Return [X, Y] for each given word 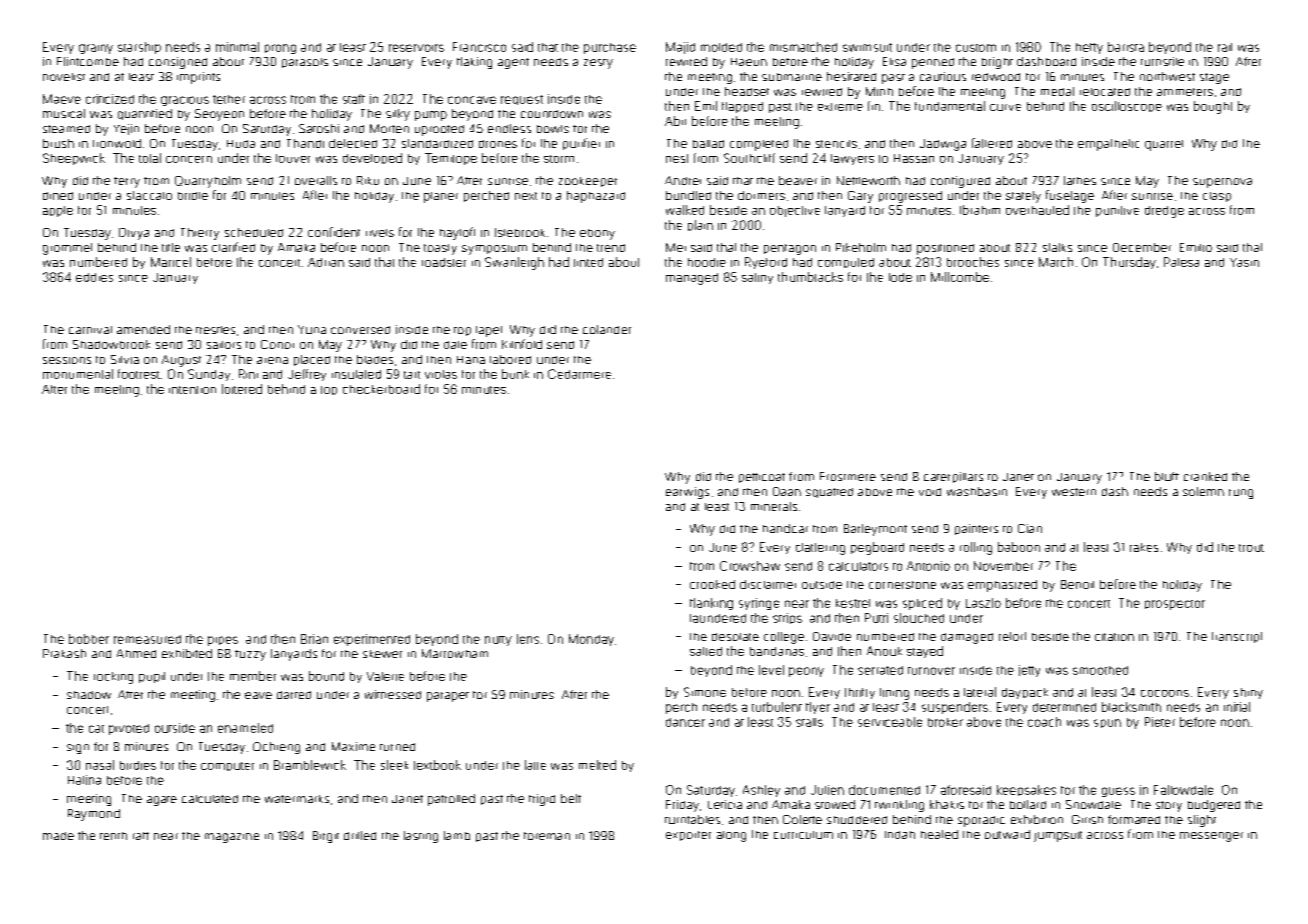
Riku [368, 180]
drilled [360, 835]
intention [192, 390]
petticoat [762, 478]
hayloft [457, 233]
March [1056, 262]
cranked [1205, 476]
